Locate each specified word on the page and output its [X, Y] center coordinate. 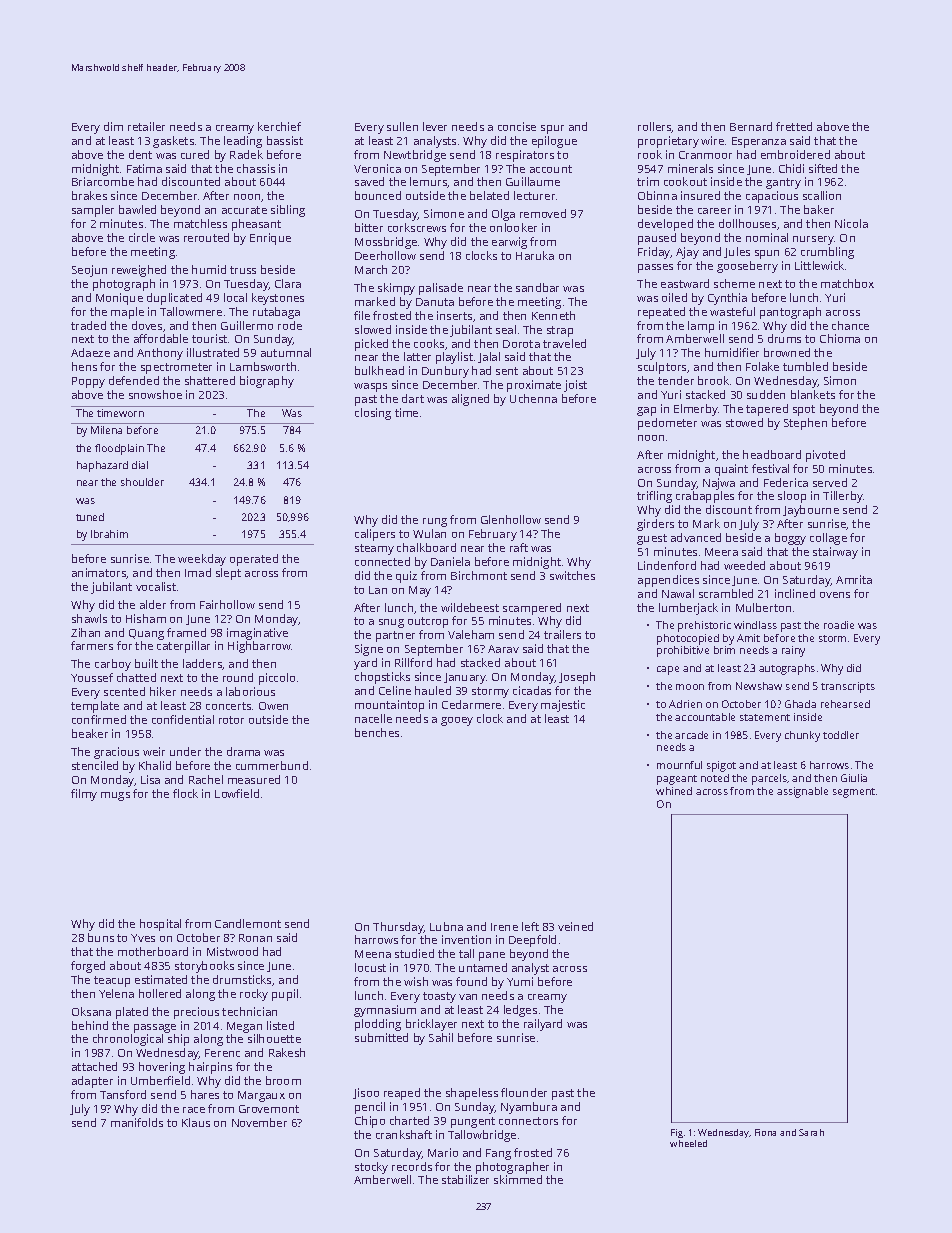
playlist [454, 358]
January [465, 678]
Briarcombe [103, 181]
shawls [89, 618]
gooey [457, 721]
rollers [655, 127]
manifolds [137, 1122]
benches [377, 732]
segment [854, 793]
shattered [210, 380]
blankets [813, 394]
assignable [802, 792]
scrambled [726, 593]
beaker [90, 733]
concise [517, 126]
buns [101, 937]
